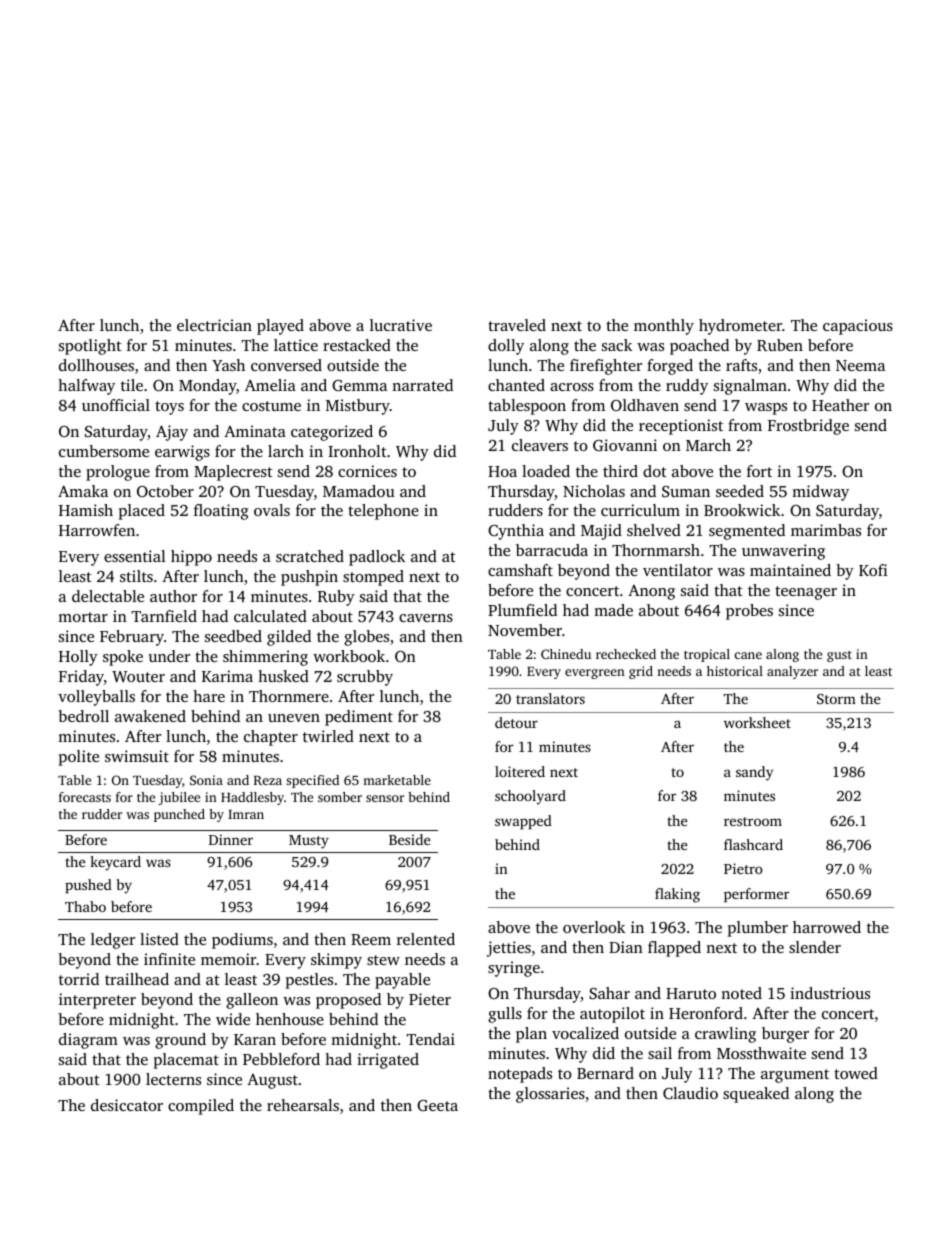  I want to click on swimsuit, so click(137, 756).
